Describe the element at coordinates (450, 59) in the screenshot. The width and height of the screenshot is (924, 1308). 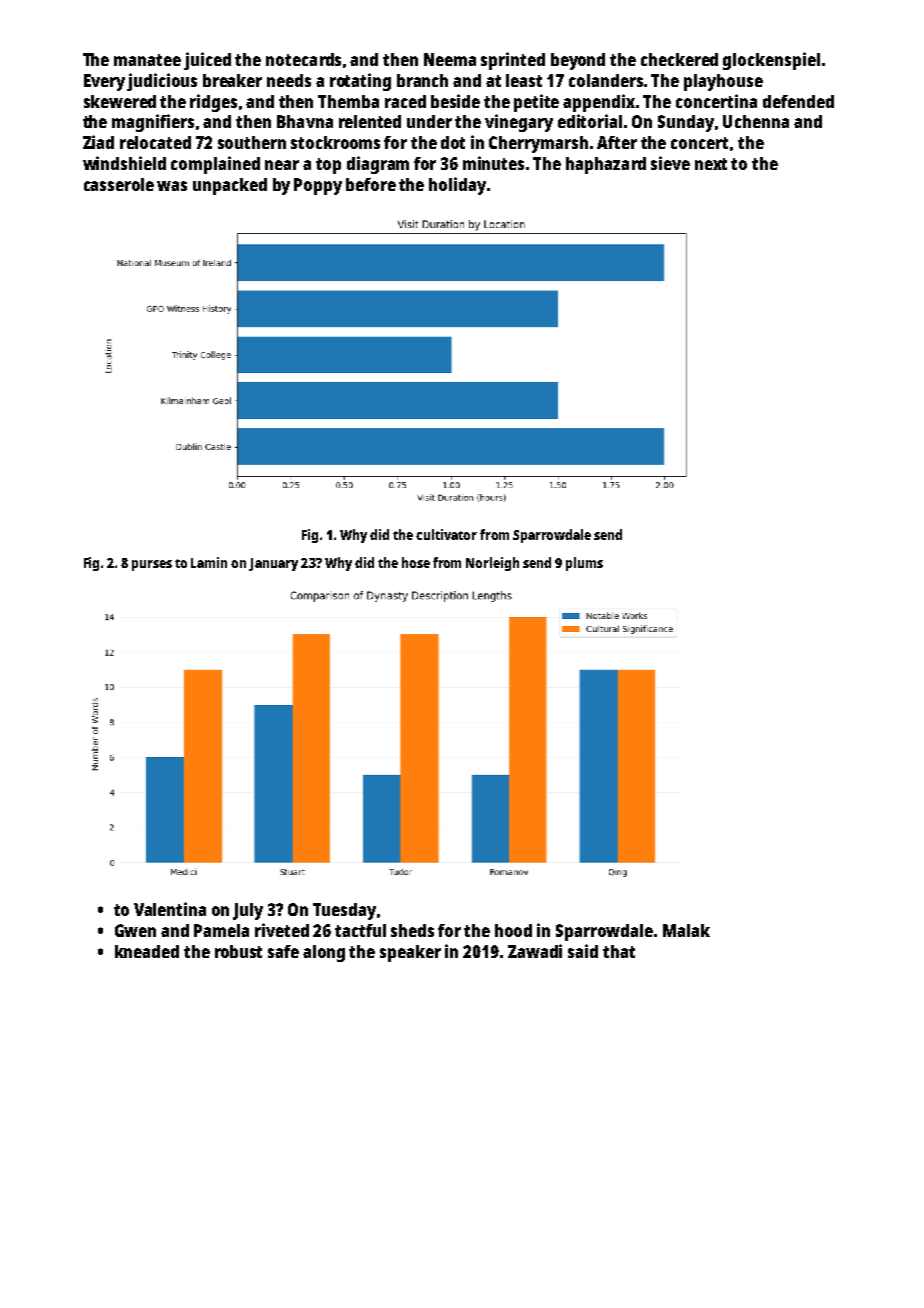
I see `Neema` at that location.
